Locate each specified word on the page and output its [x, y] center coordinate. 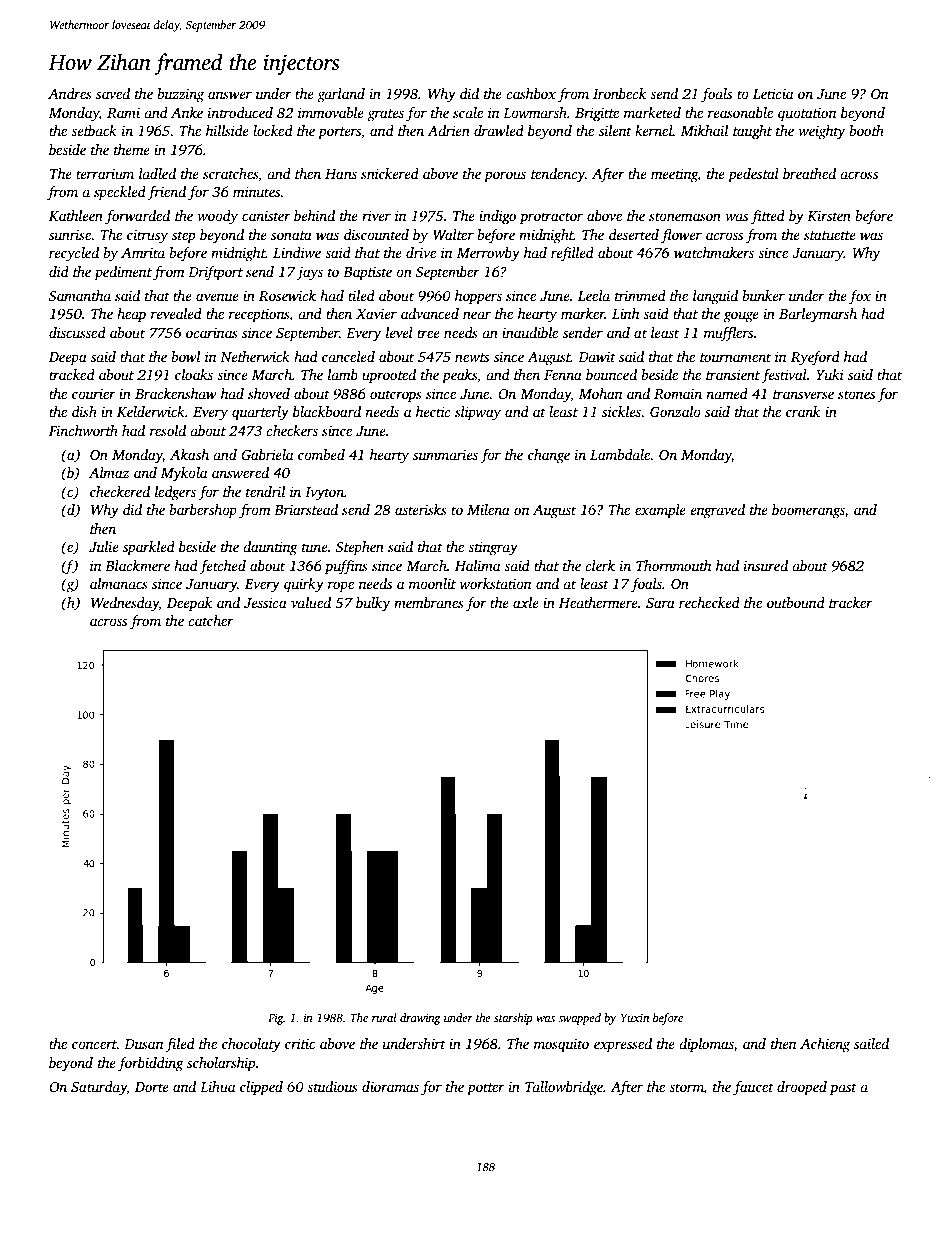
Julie [104, 546]
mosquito [561, 1045]
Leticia [773, 93]
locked [273, 130]
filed [180, 1045]
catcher [211, 620]
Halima [477, 565]
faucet [753, 1088]
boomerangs [808, 511]
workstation [496, 583]
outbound [796, 602]
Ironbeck [619, 93]
